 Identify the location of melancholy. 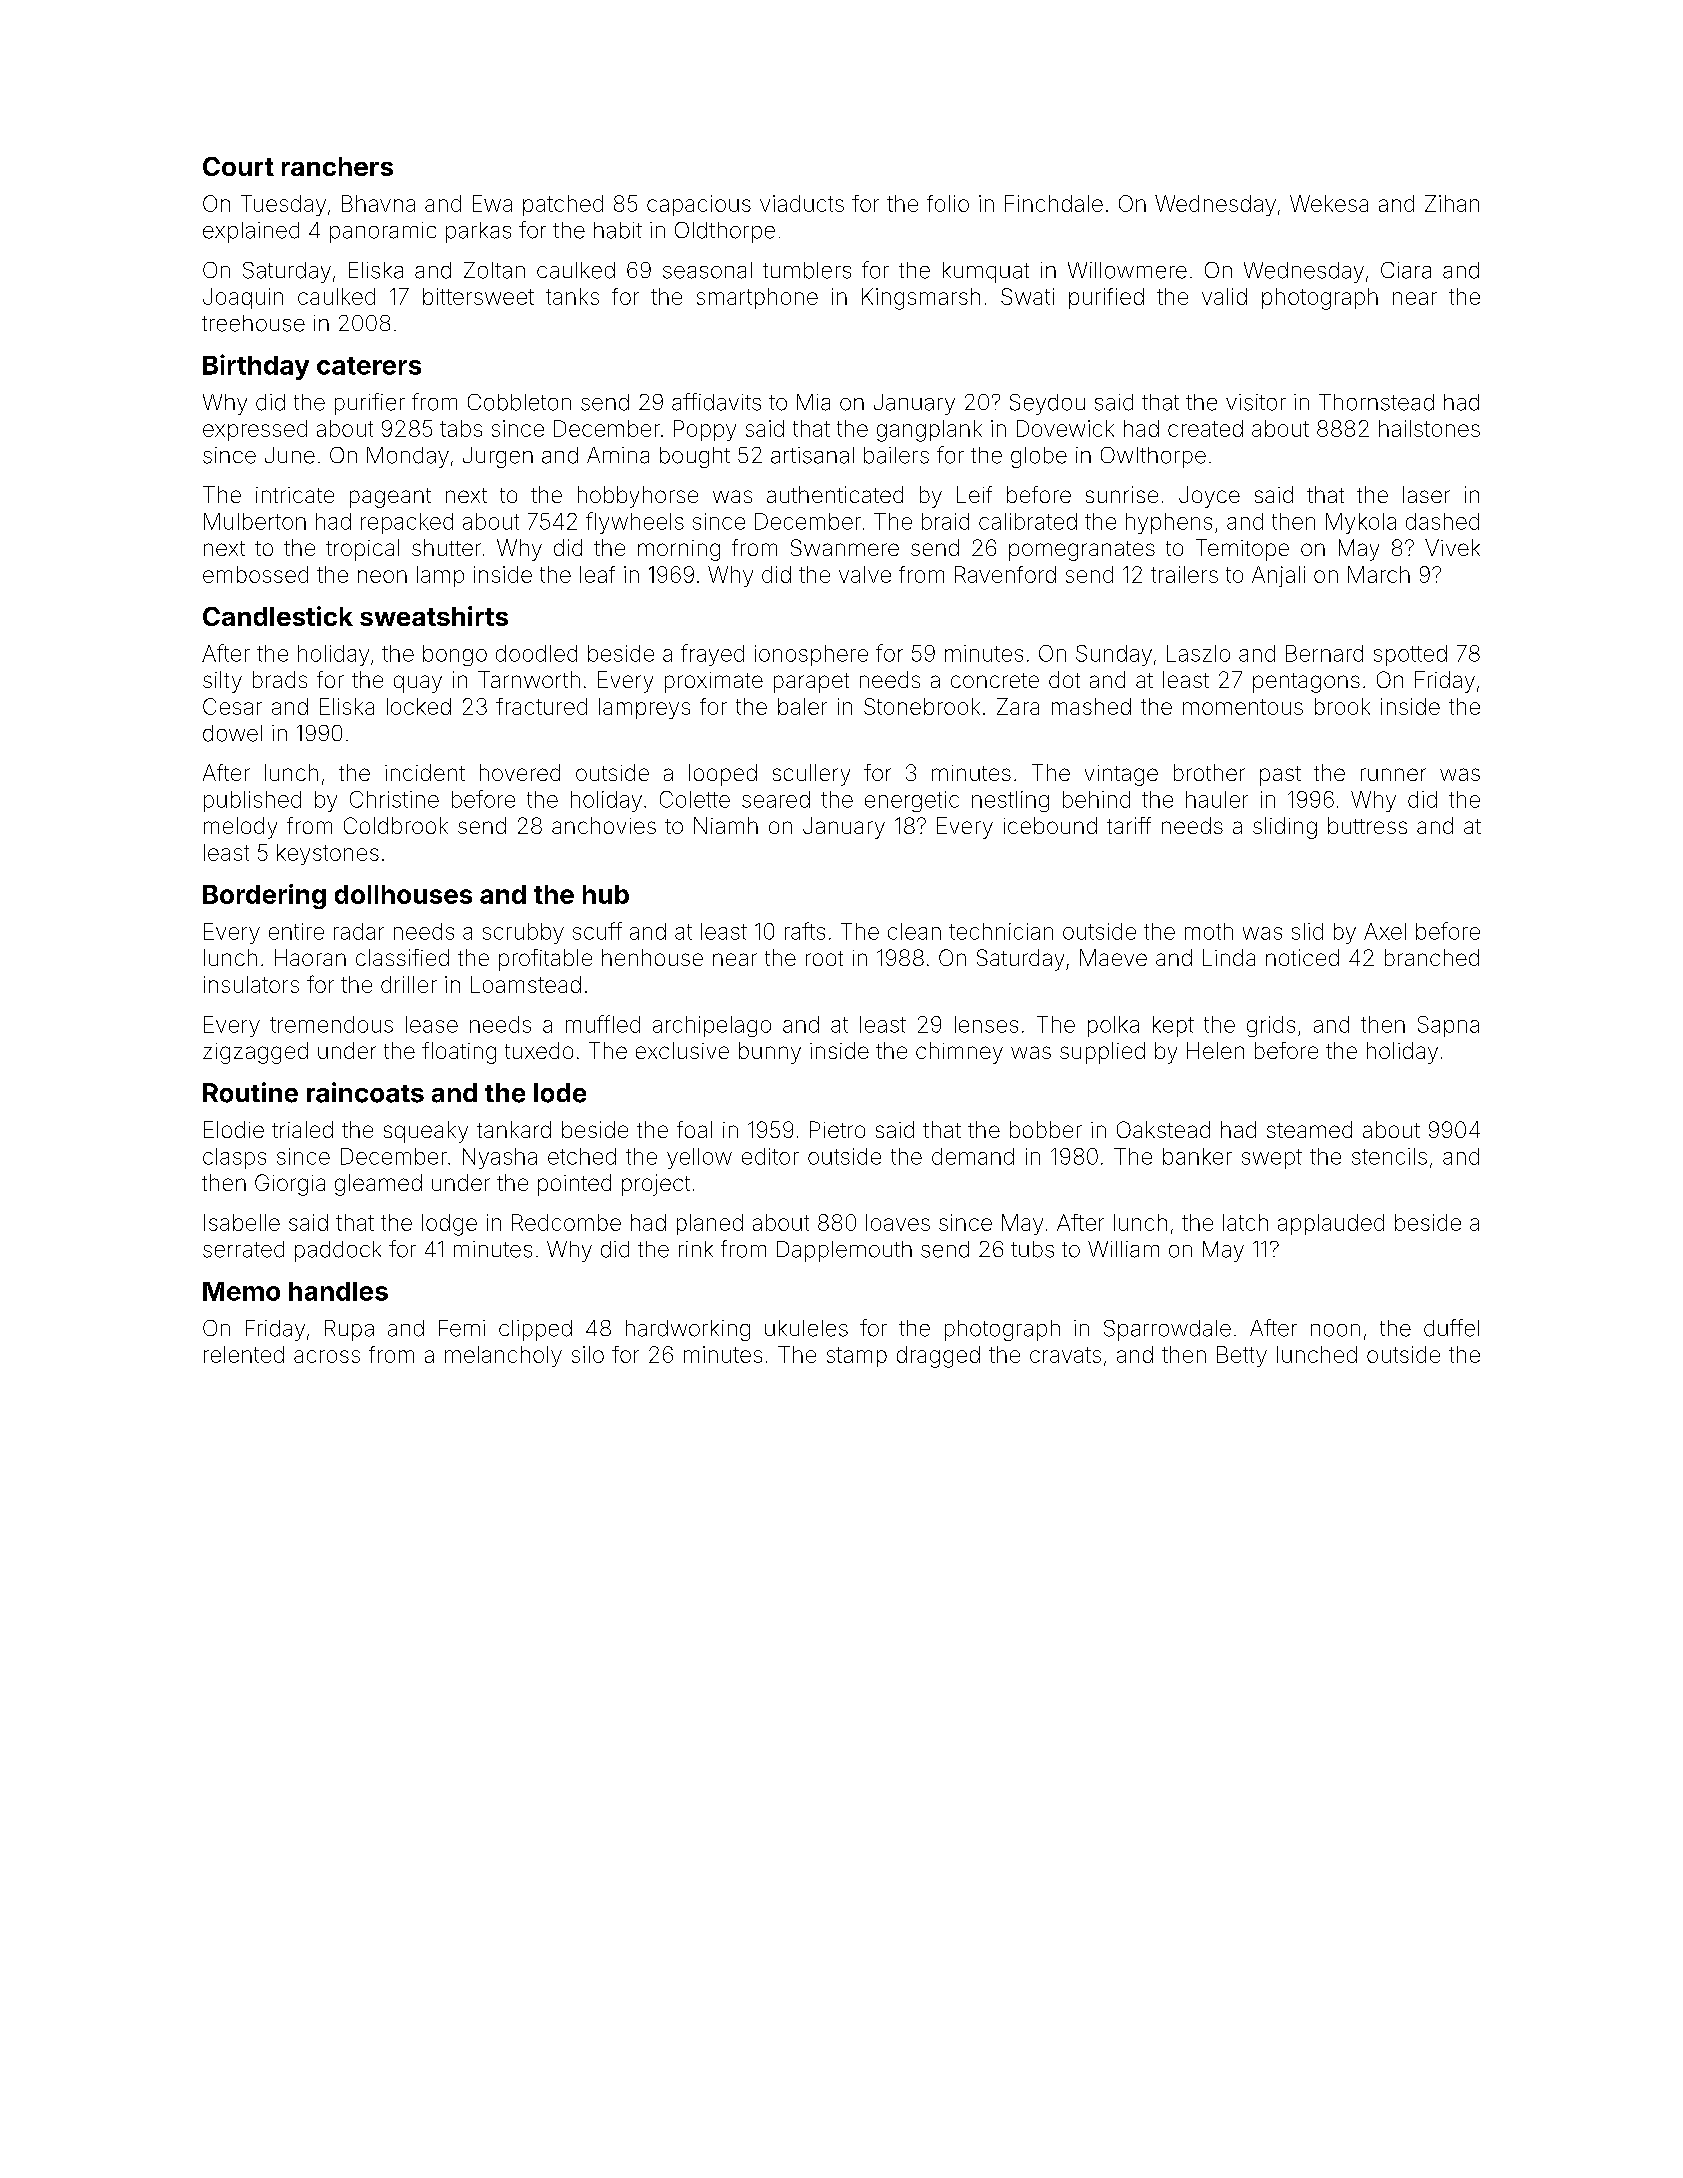
(503, 1356).
